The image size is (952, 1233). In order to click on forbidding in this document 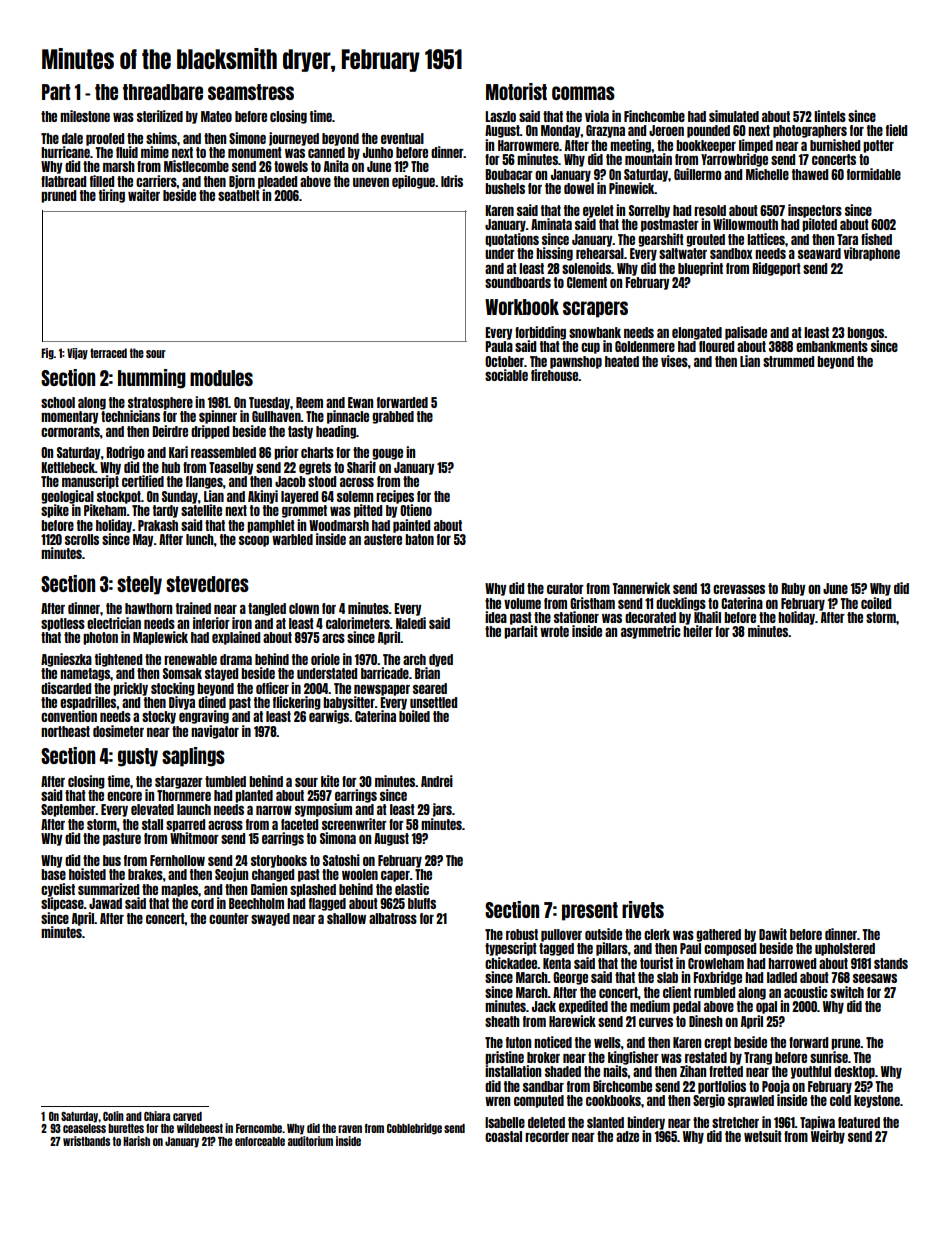, I will do `click(540, 333)`.
